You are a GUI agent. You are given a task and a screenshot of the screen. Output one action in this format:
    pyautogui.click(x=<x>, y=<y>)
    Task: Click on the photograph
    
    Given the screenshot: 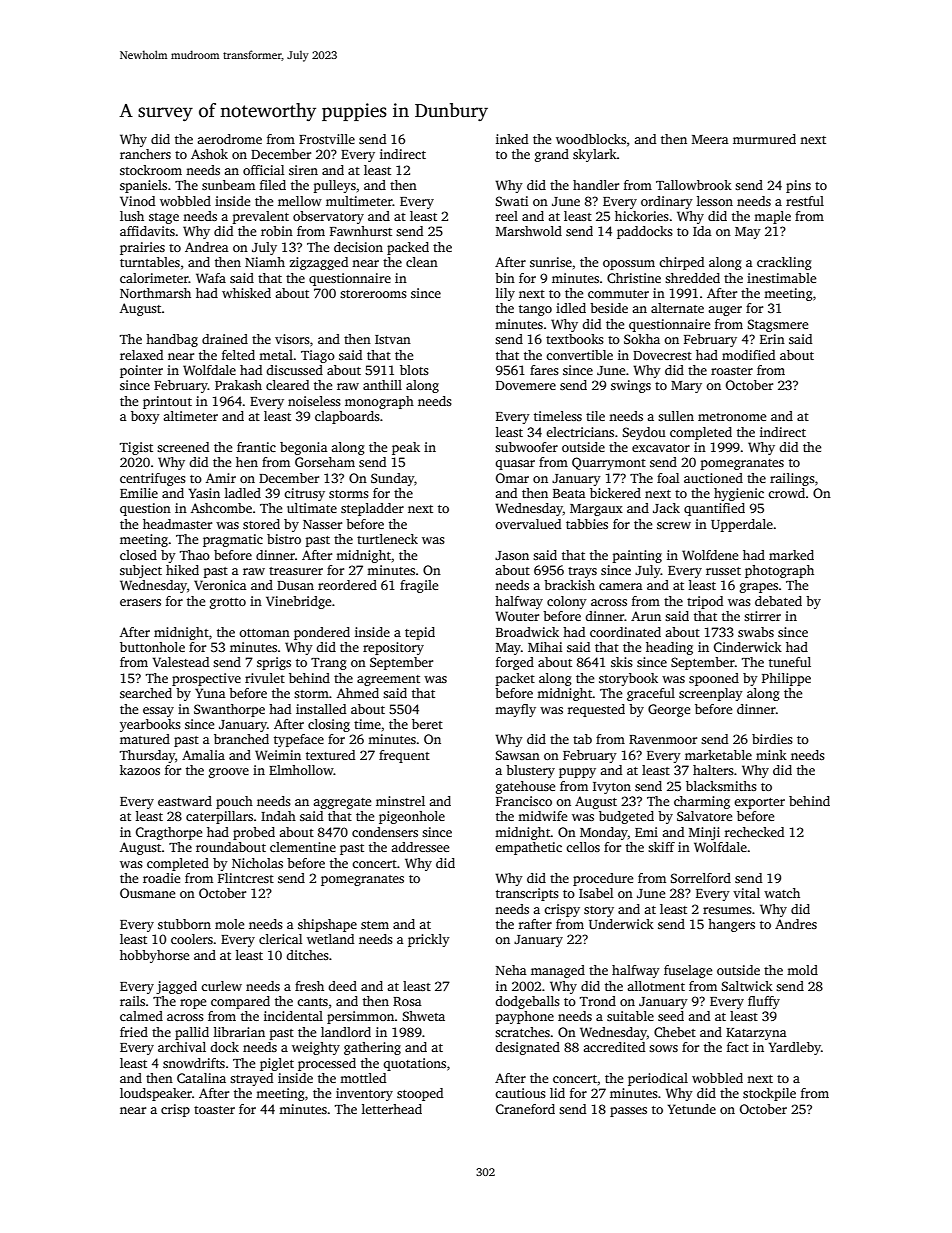 What is the action you would take?
    pyautogui.click(x=779, y=571)
